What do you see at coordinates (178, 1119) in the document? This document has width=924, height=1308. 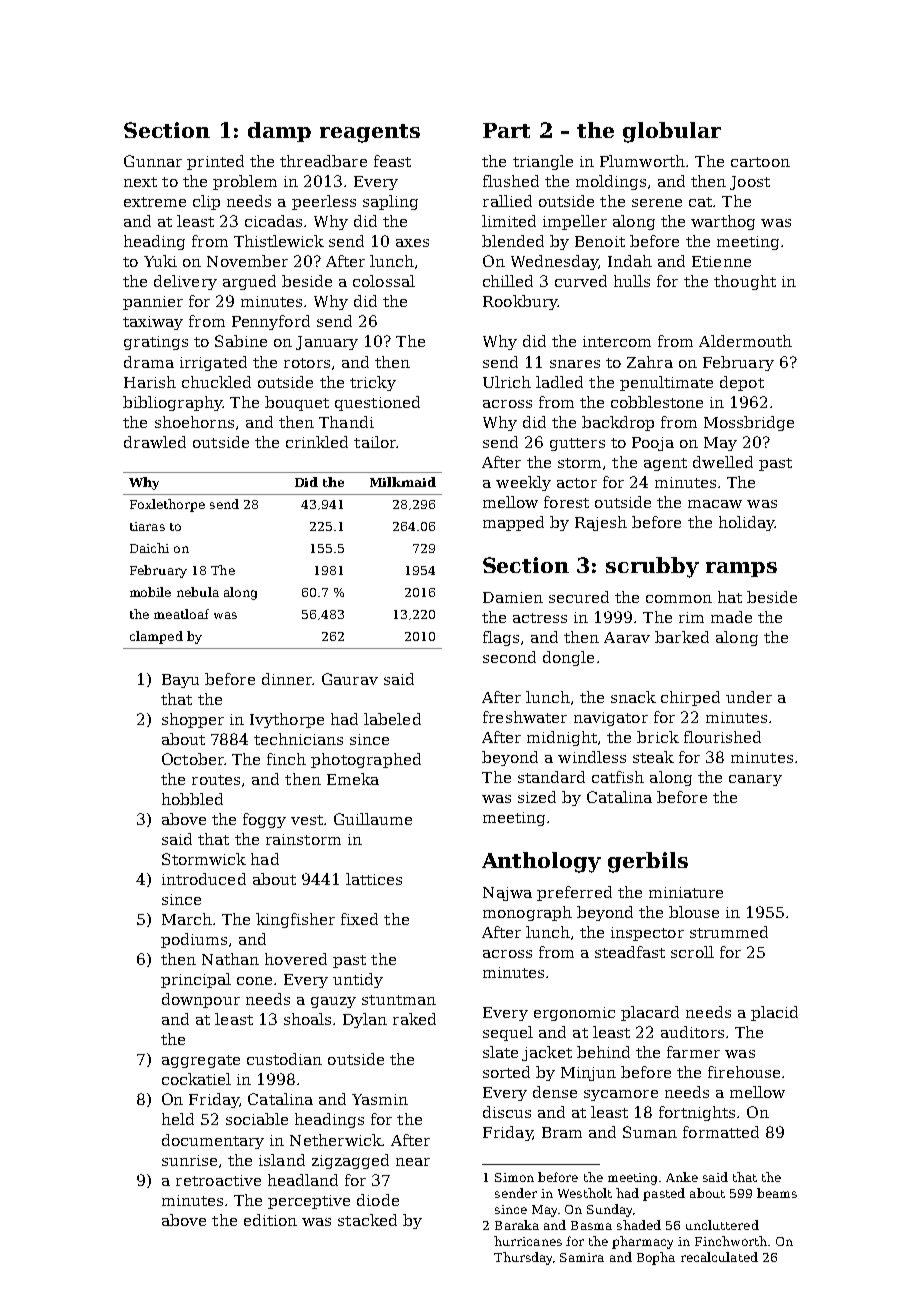 I see `held` at bounding box center [178, 1119].
